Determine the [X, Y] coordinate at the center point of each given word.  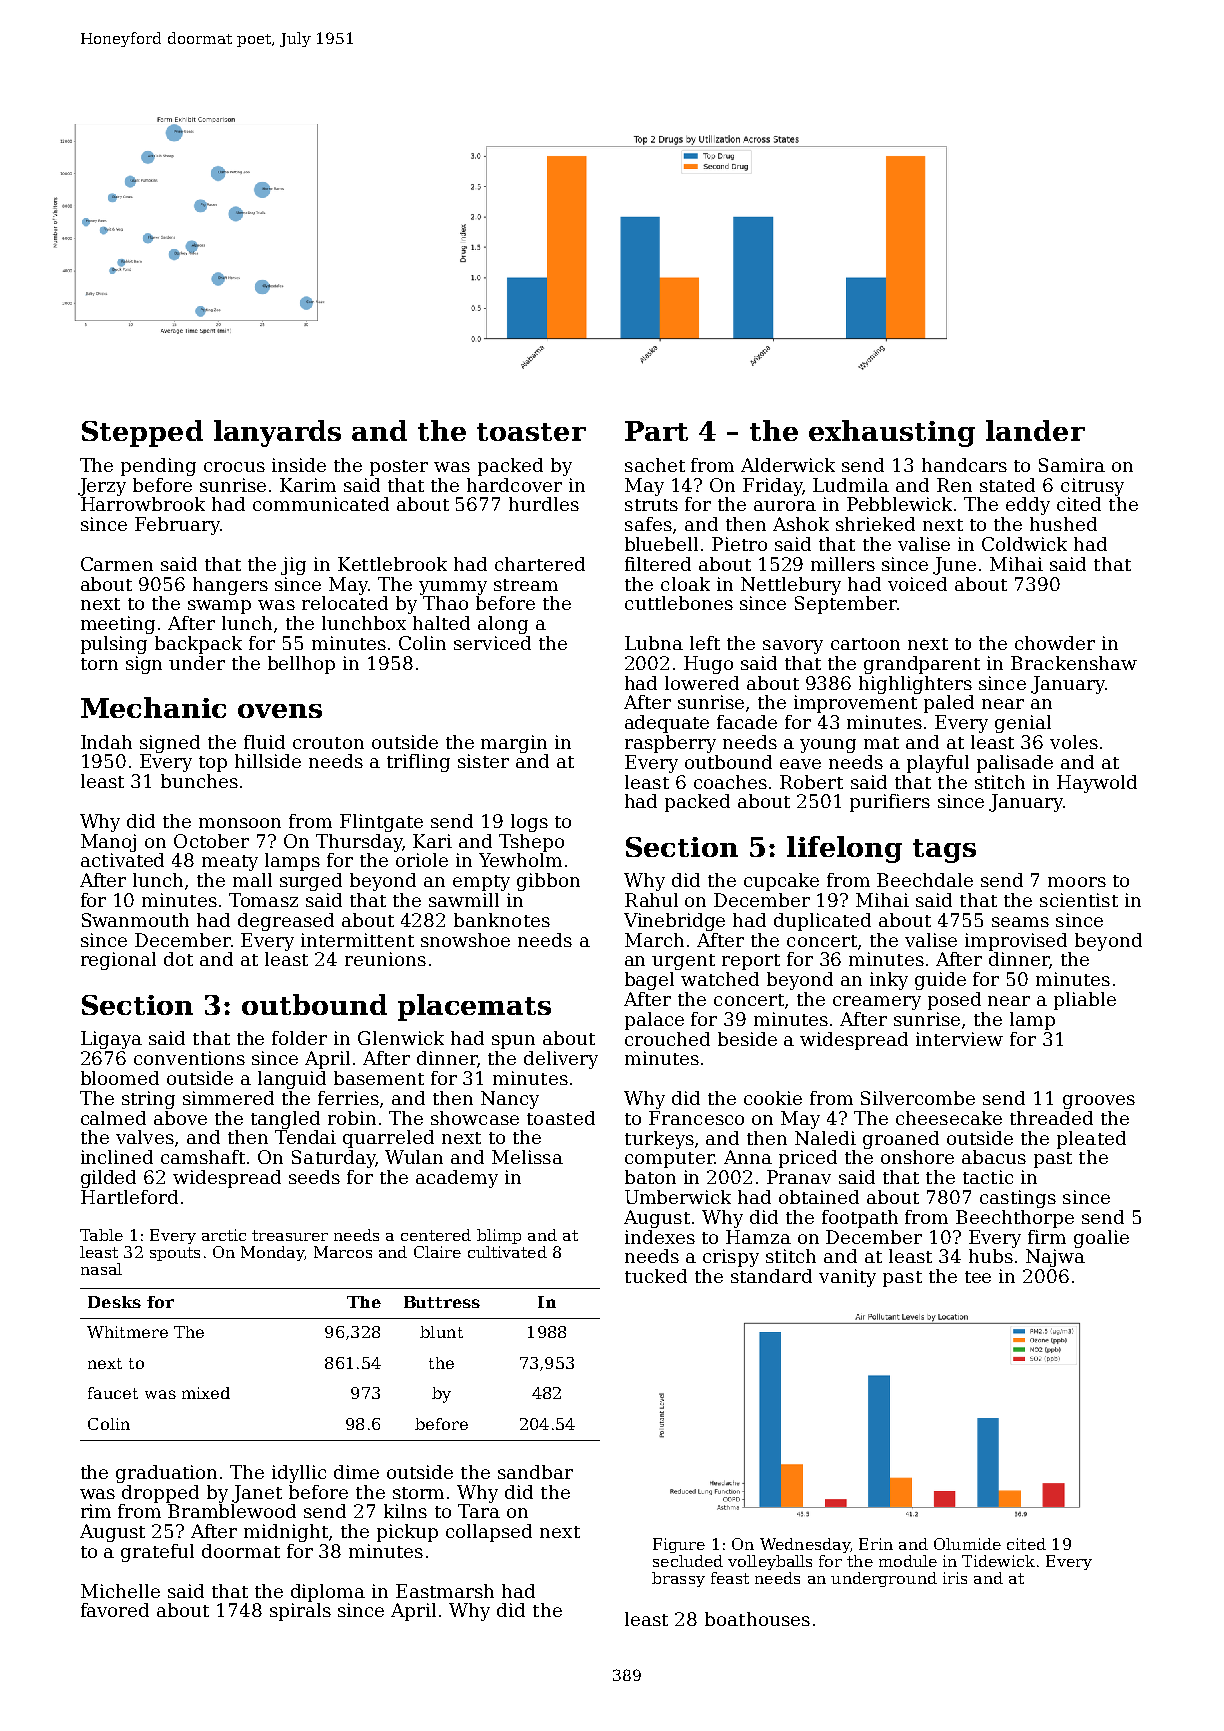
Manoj [108, 843]
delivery [561, 1060]
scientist [1079, 900]
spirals [300, 1612]
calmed [113, 1118]
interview [959, 1039]
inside [299, 465]
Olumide [967, 1544]
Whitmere [127, 1332]
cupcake [781, 882]
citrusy [1092, 487]
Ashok [801, 524]
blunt [441, 1332]
